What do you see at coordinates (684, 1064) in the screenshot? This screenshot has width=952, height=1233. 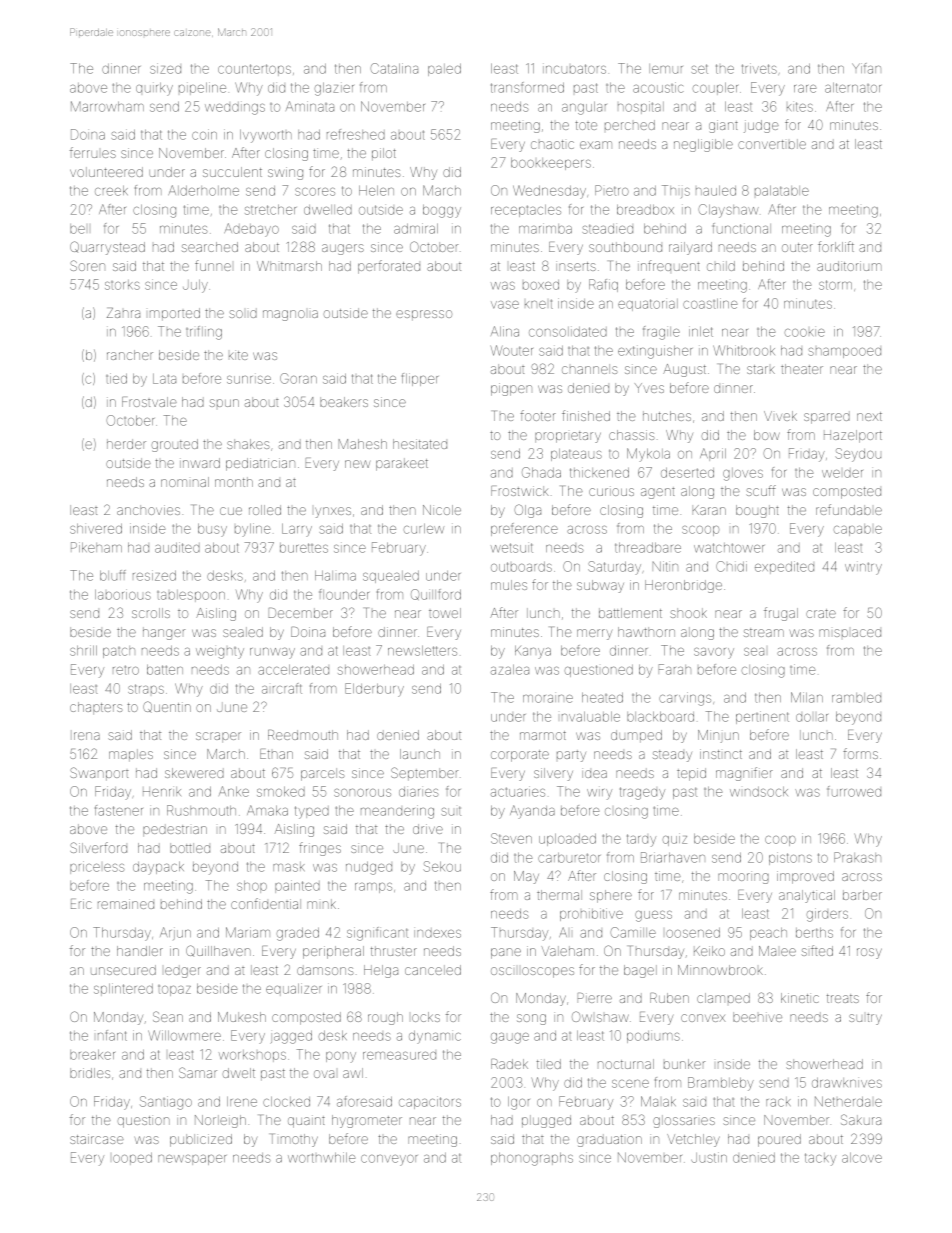 I see `bunker` at bounding box center [684, 1064].
